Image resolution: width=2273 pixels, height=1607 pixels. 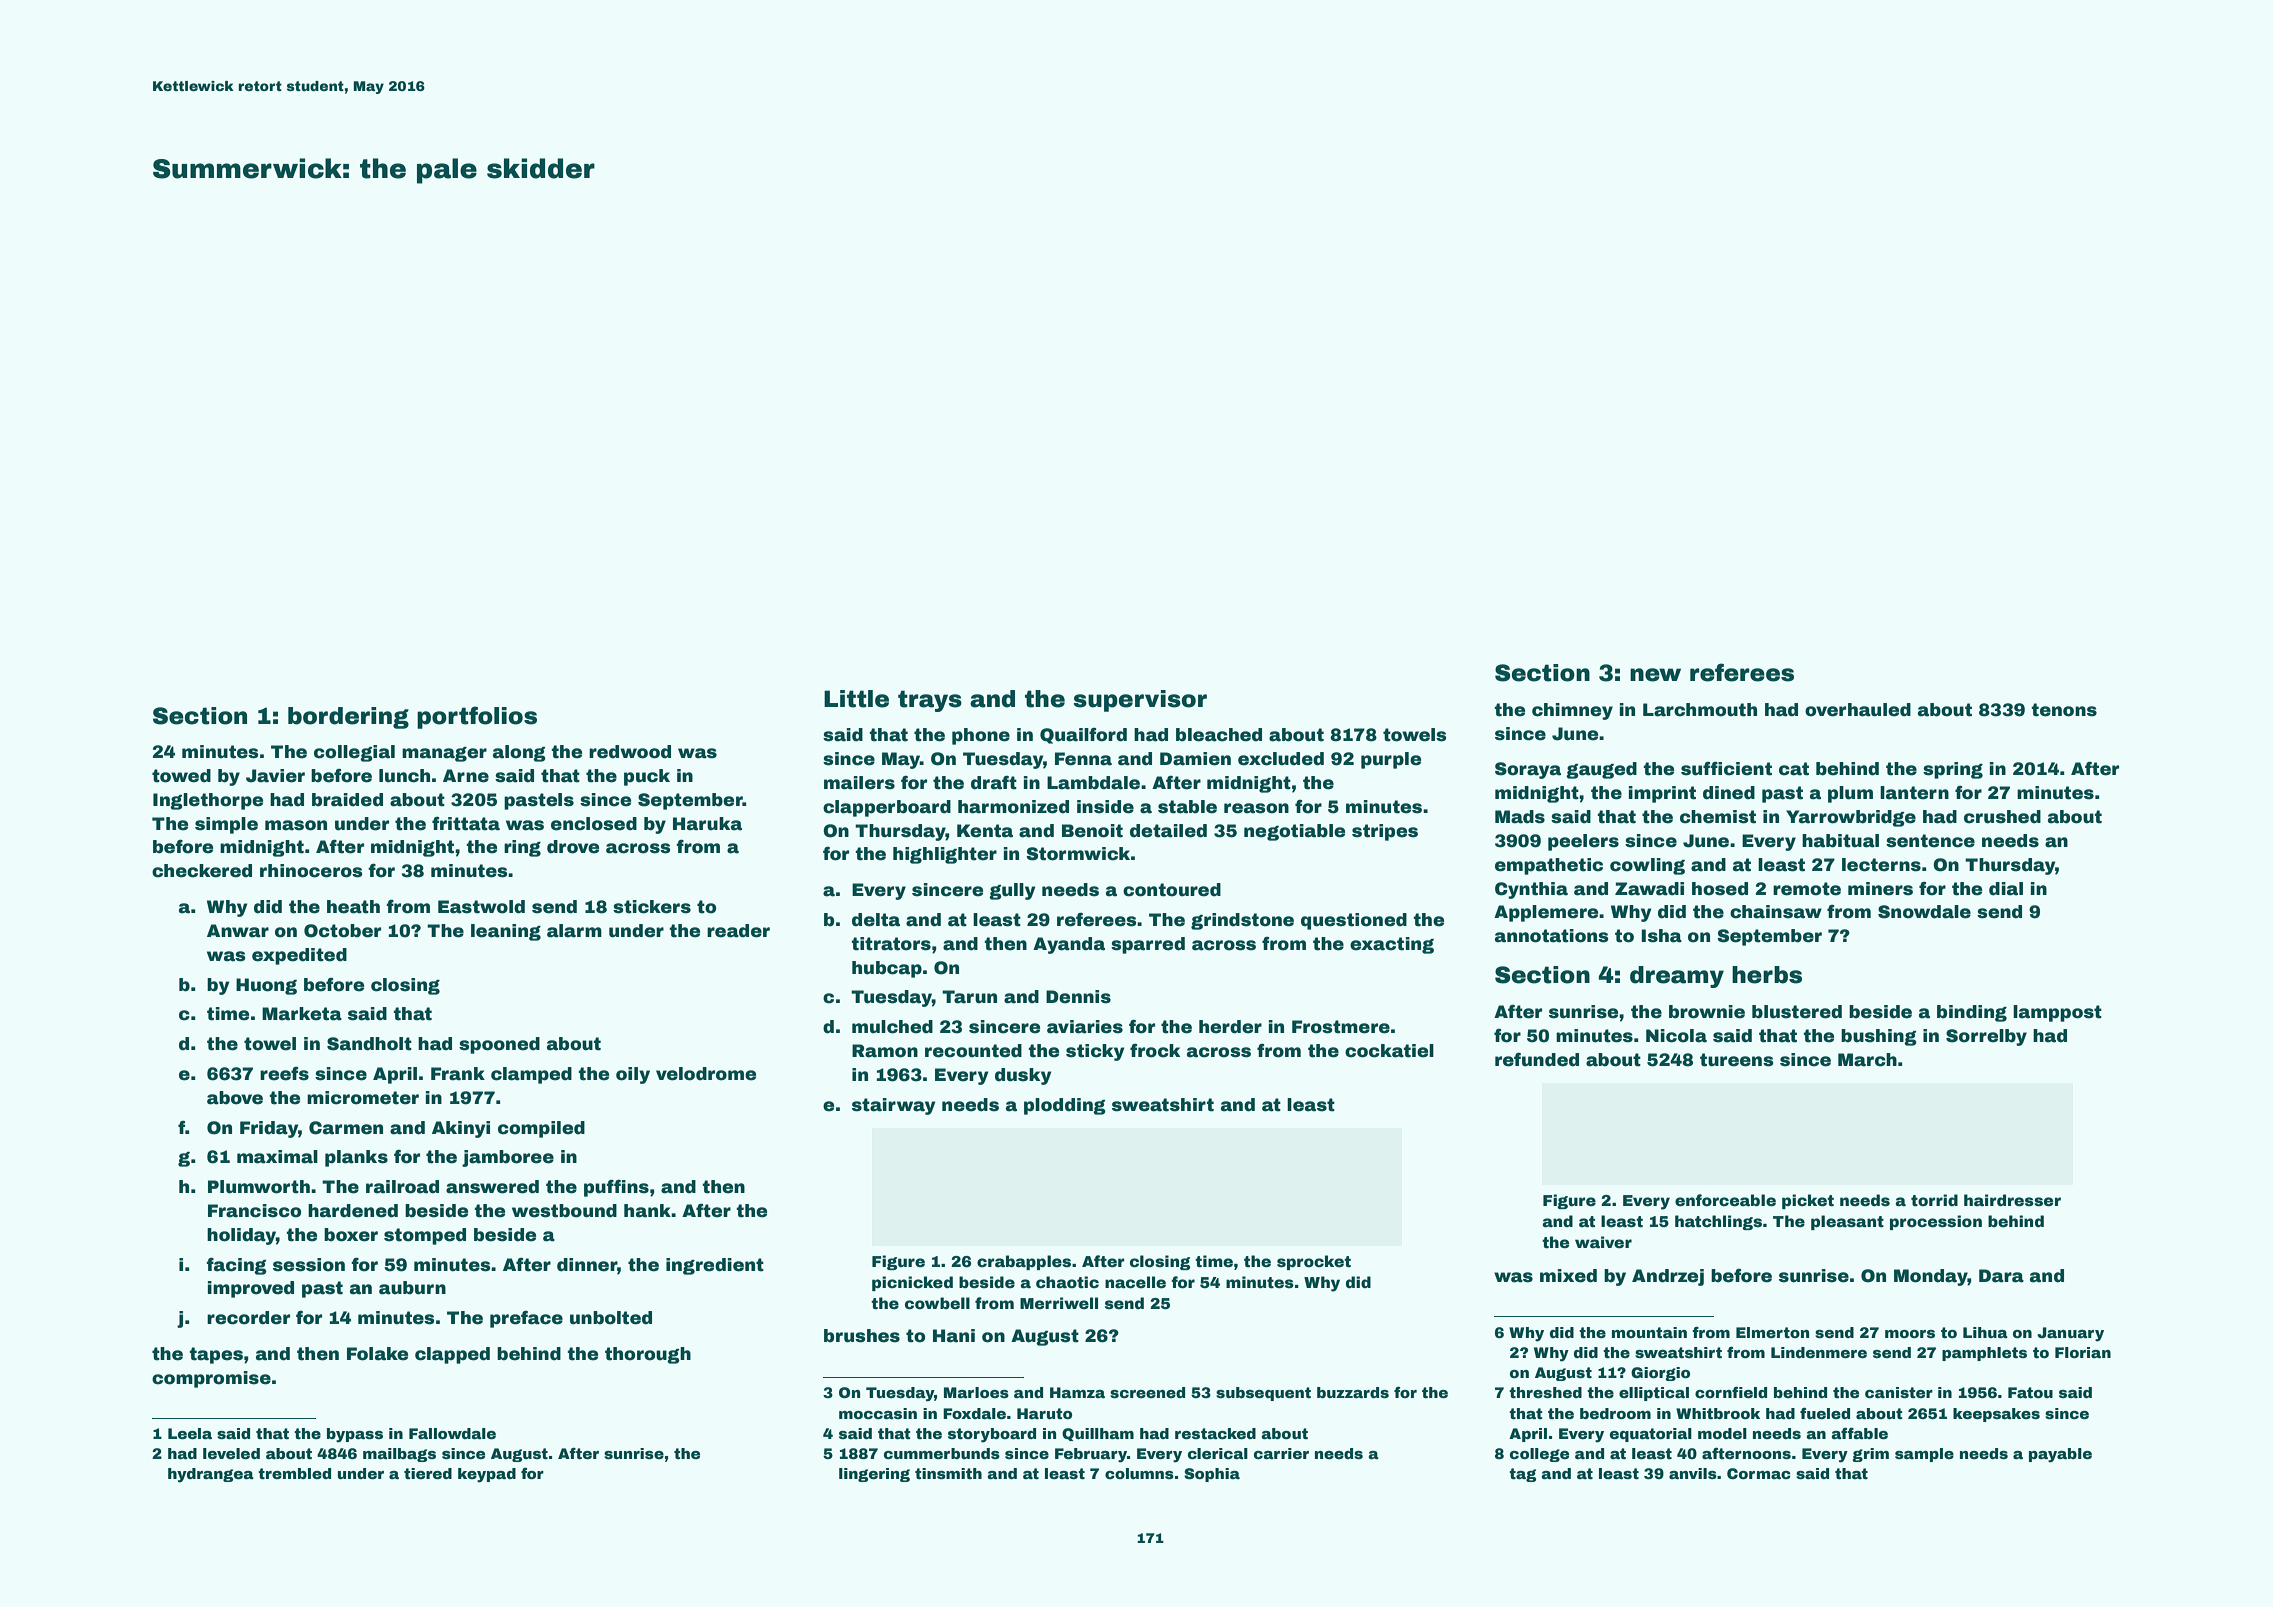 What do you see at coordinates (302, 1014) in the screenshot?
I see `Marketa` at bounding box center [302, 1014].
